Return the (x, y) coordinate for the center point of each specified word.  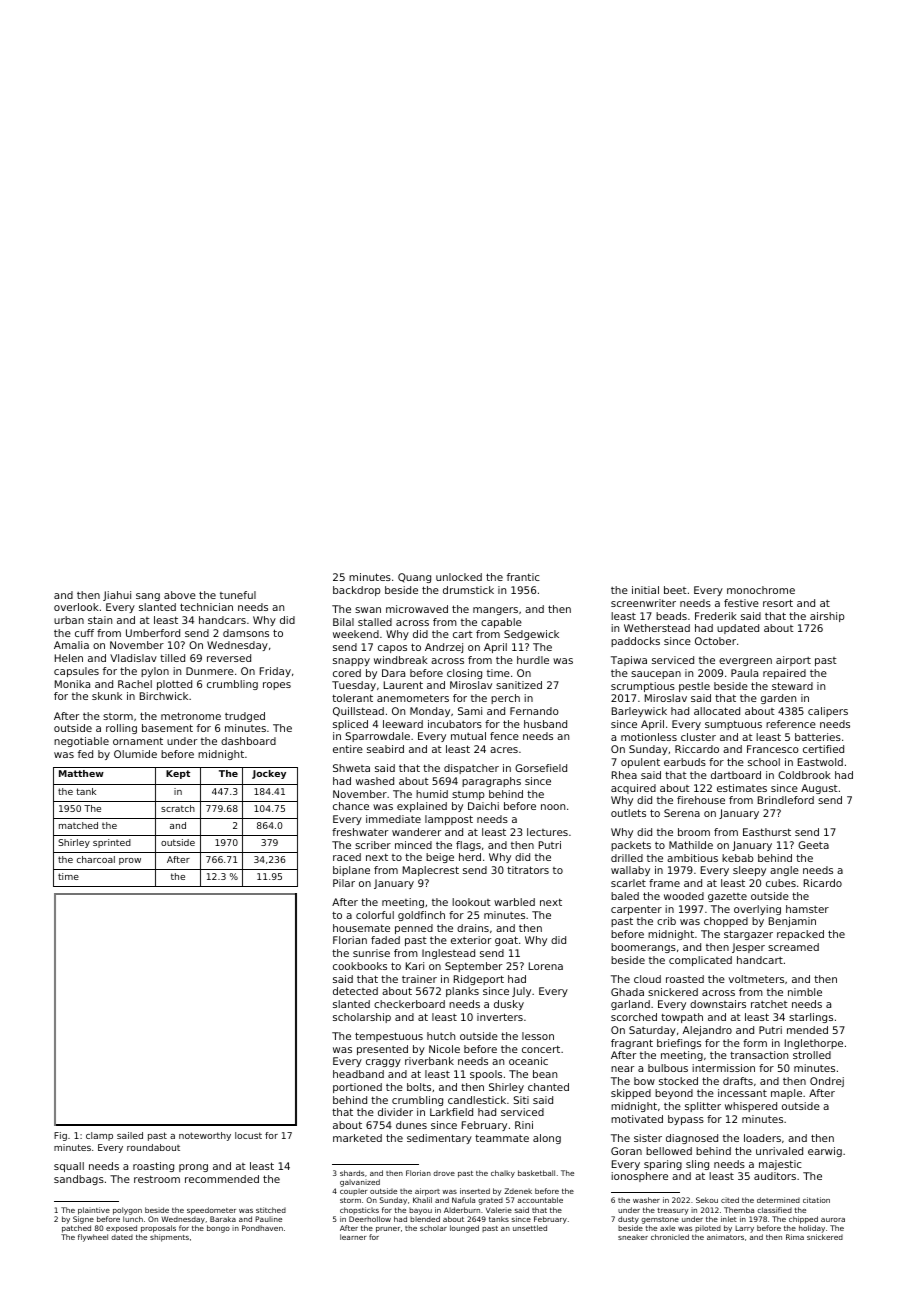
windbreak (401, 660)
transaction (759, 1055)
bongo (218, 1229)
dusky (509, 1005)
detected (355, 991)
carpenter (636, 910)
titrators (528, 870)
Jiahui (117, 596)
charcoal (96, 859)
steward (792, 686)
